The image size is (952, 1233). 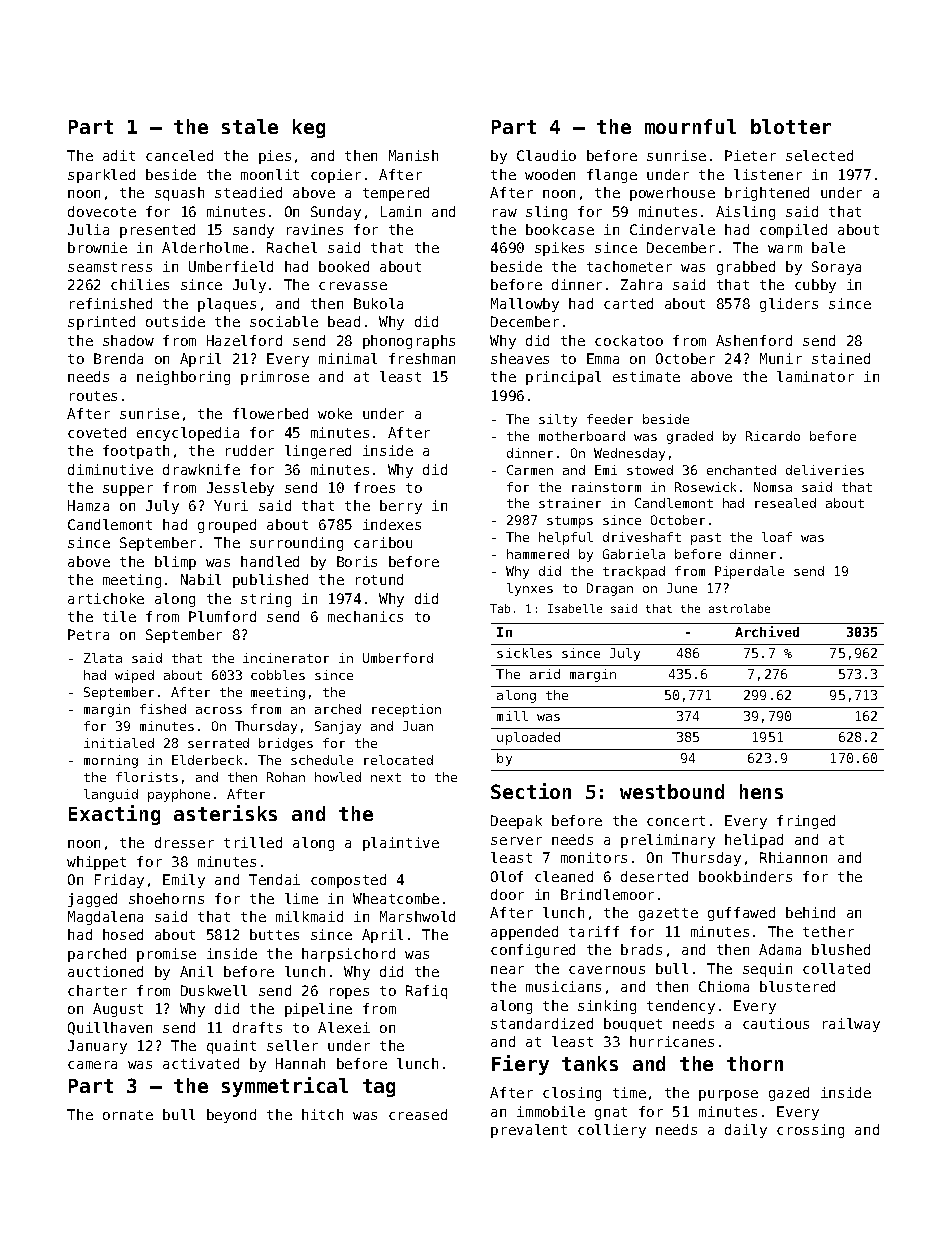 What do you see at coordinates (754, 841) in the document?
I see `helipad` at bounding box center [754, 841].
